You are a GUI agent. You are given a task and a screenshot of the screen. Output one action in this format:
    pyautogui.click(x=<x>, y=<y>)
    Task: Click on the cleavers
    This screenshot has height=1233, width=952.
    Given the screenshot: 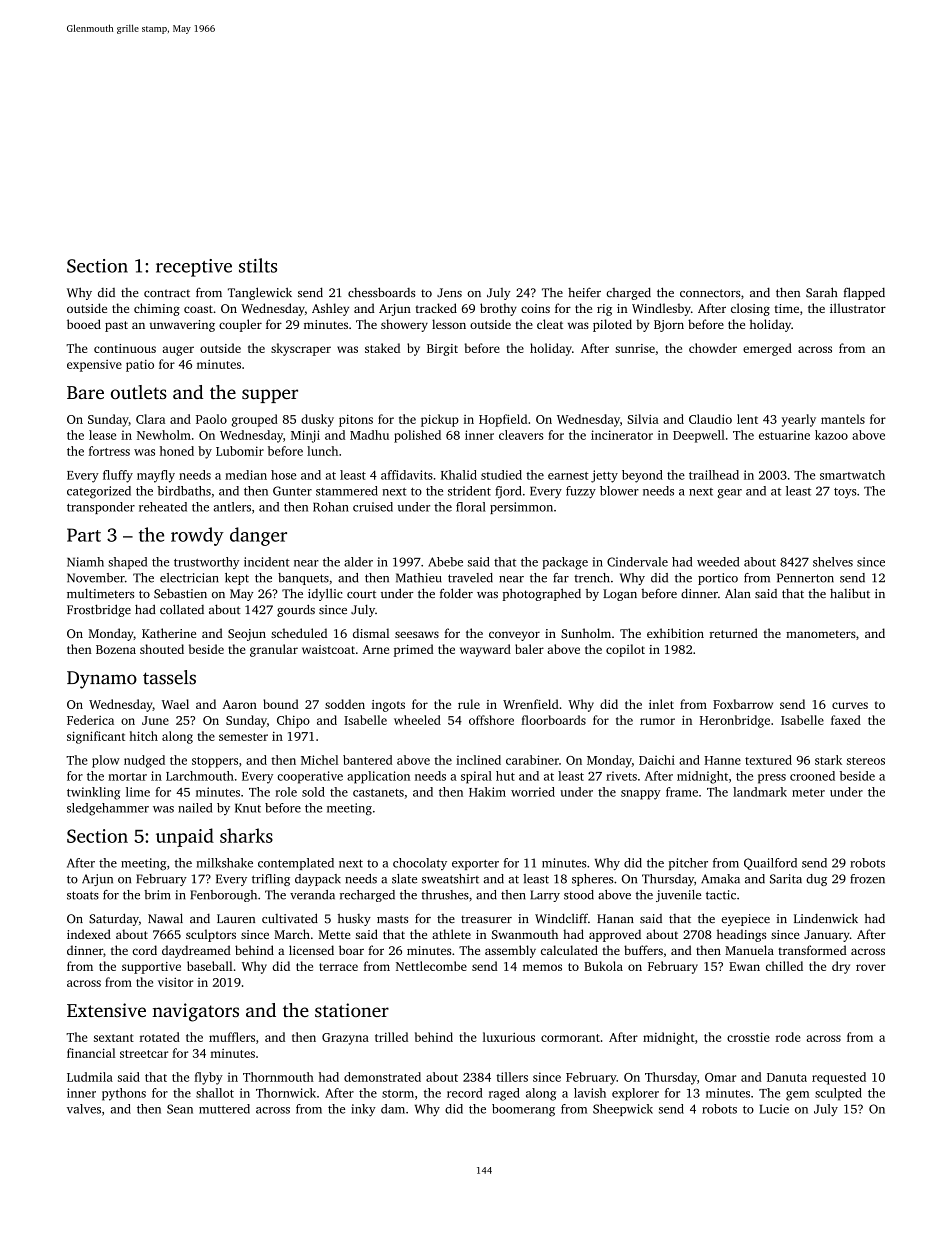 What is the action you would take?
    pyautogui.click(x=521, y=435)
